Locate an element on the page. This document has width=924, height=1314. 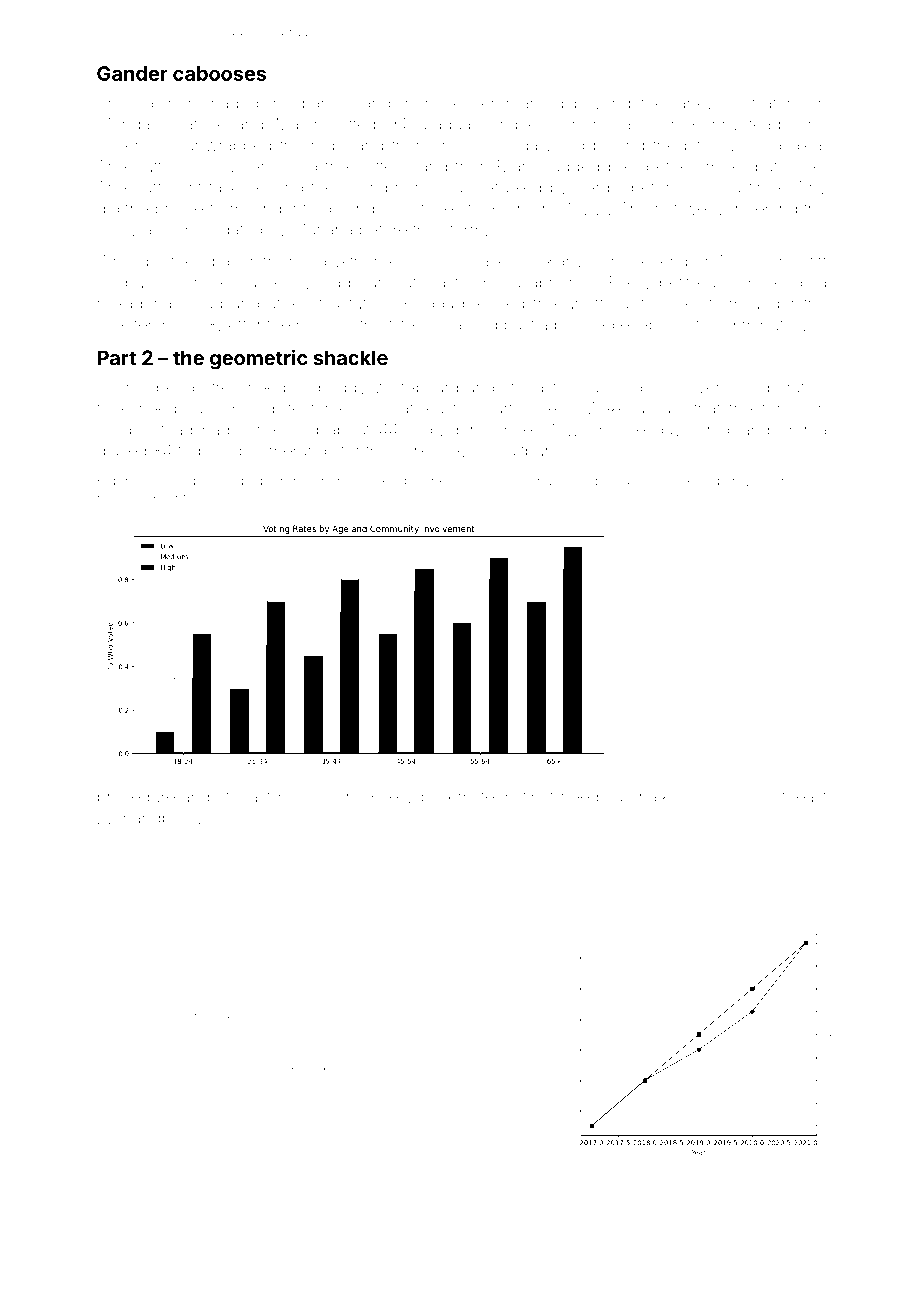
handlers is located at coordinates (326, 796).
